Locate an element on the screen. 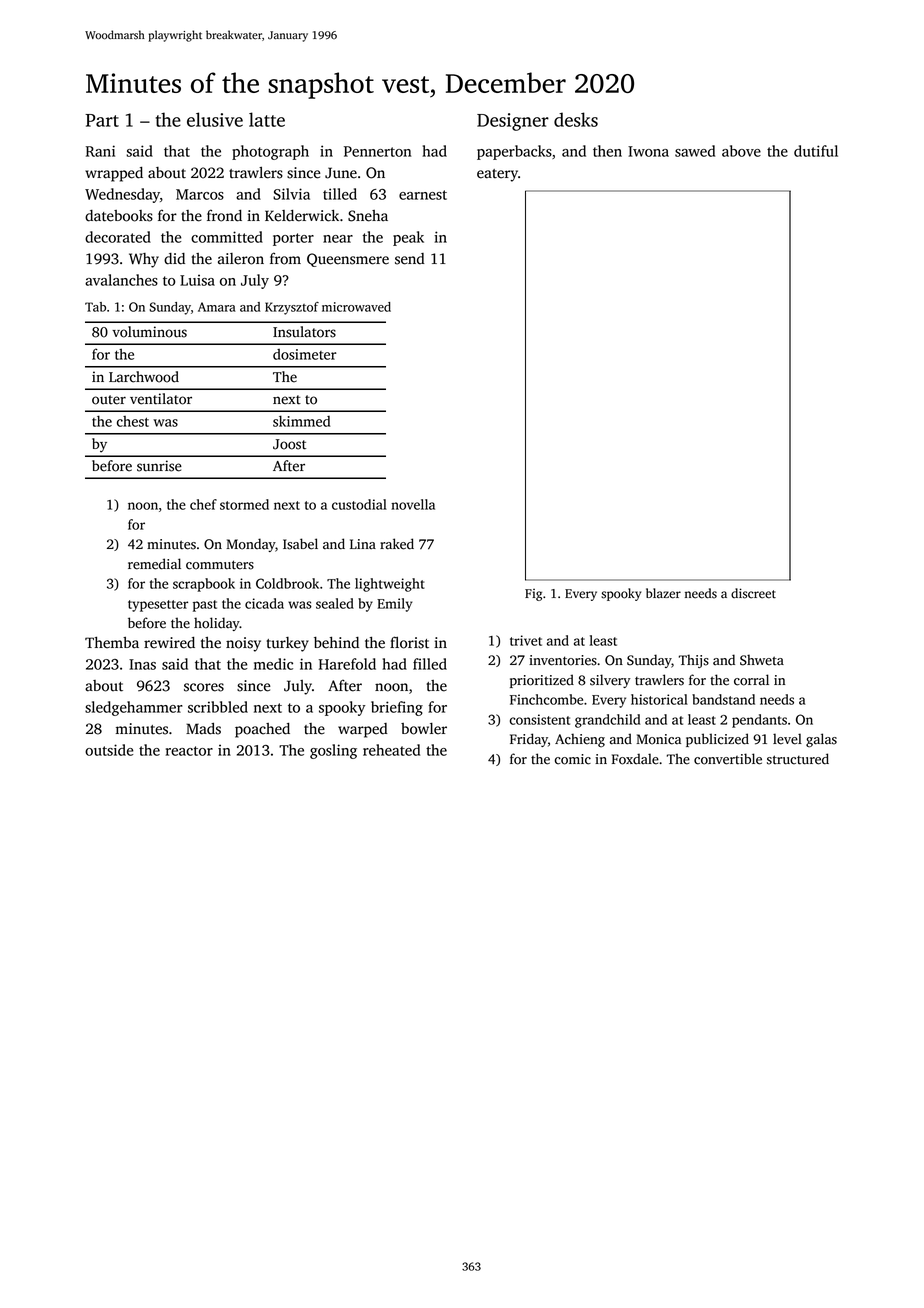 The height and width of the screenshot is (1308, 924). dutiful is located at coordinates (816, 151).
